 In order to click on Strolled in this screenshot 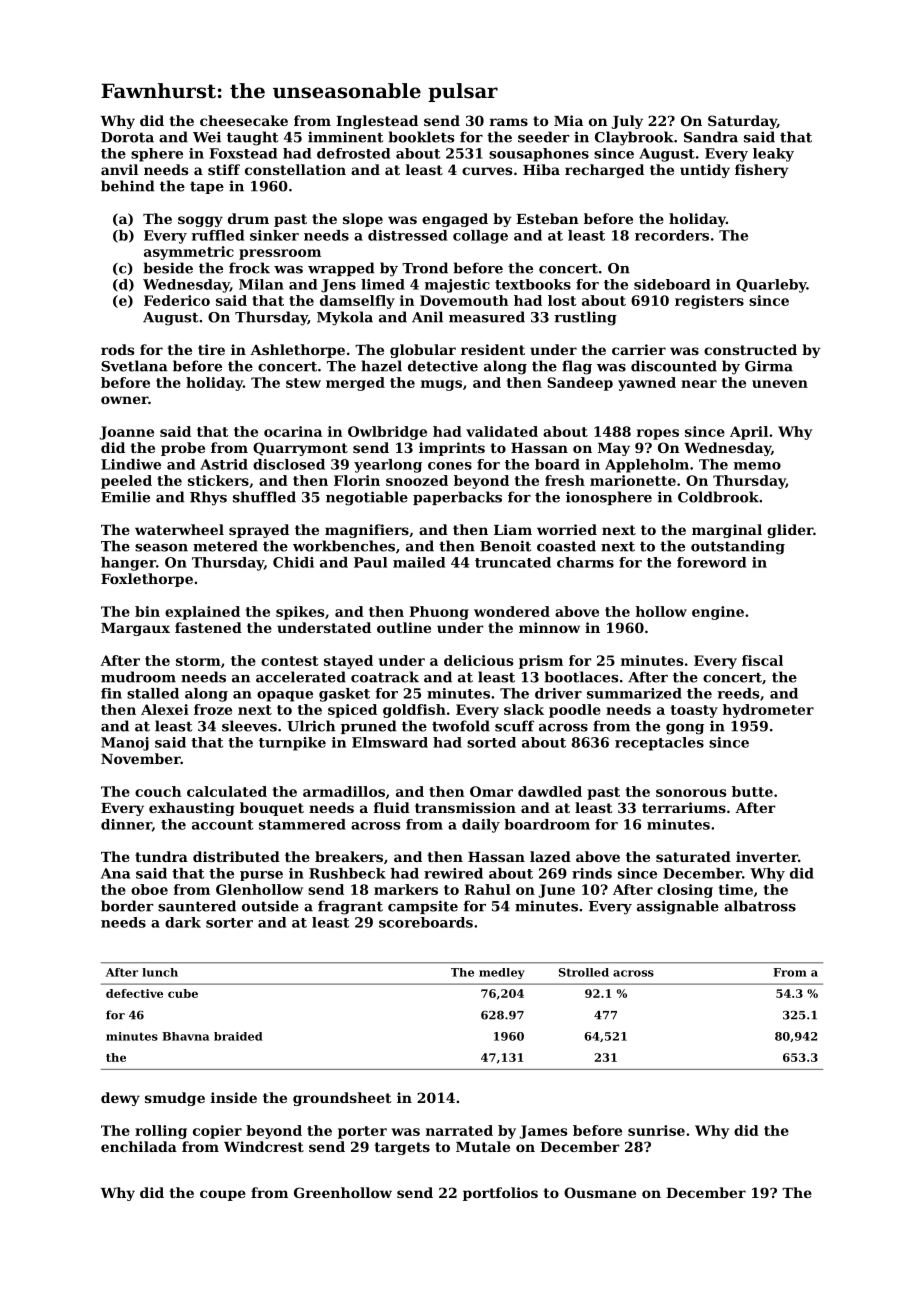, I will do `click(584, 972)`.
